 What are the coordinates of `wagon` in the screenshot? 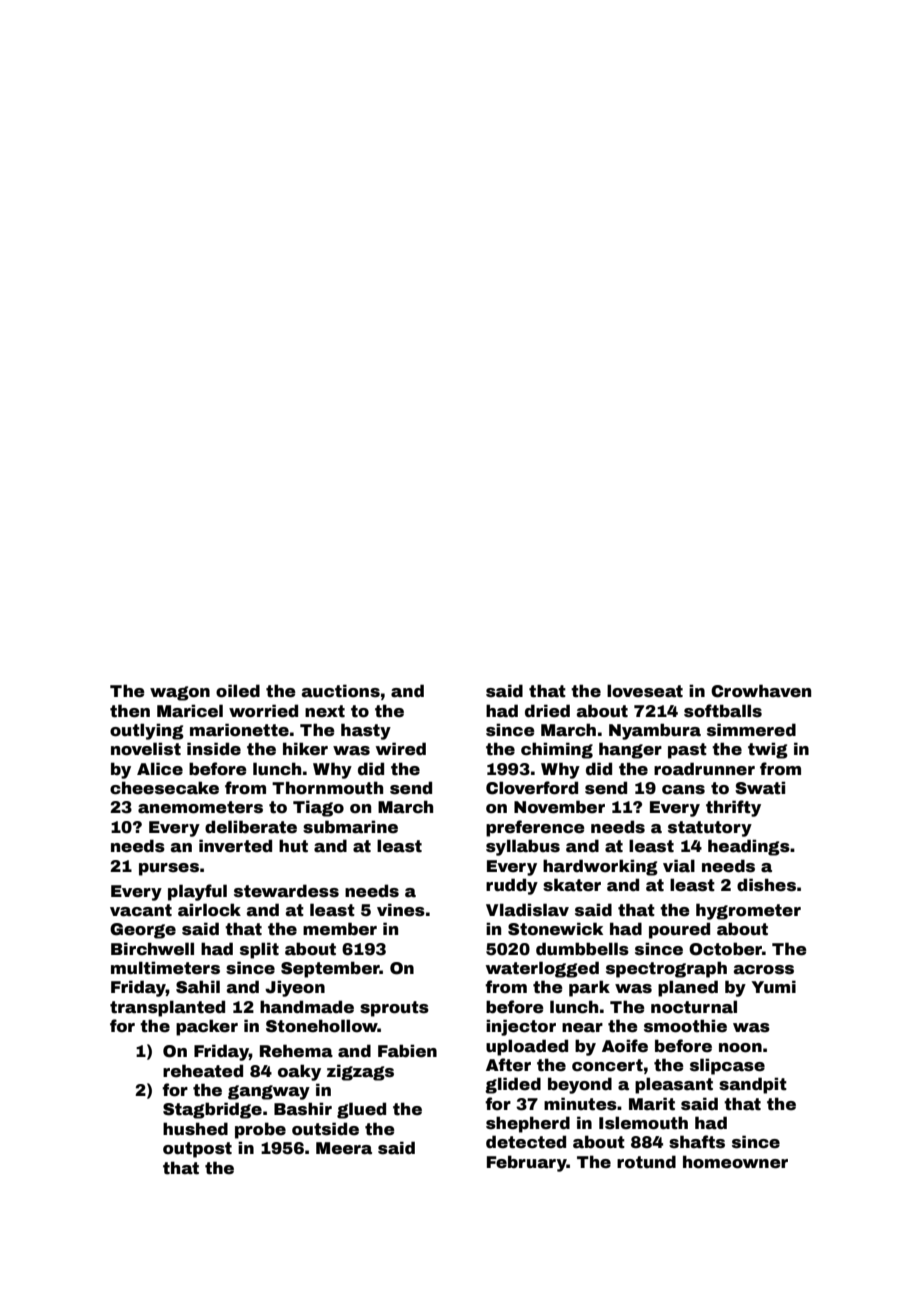 It's located at (180, 693).
